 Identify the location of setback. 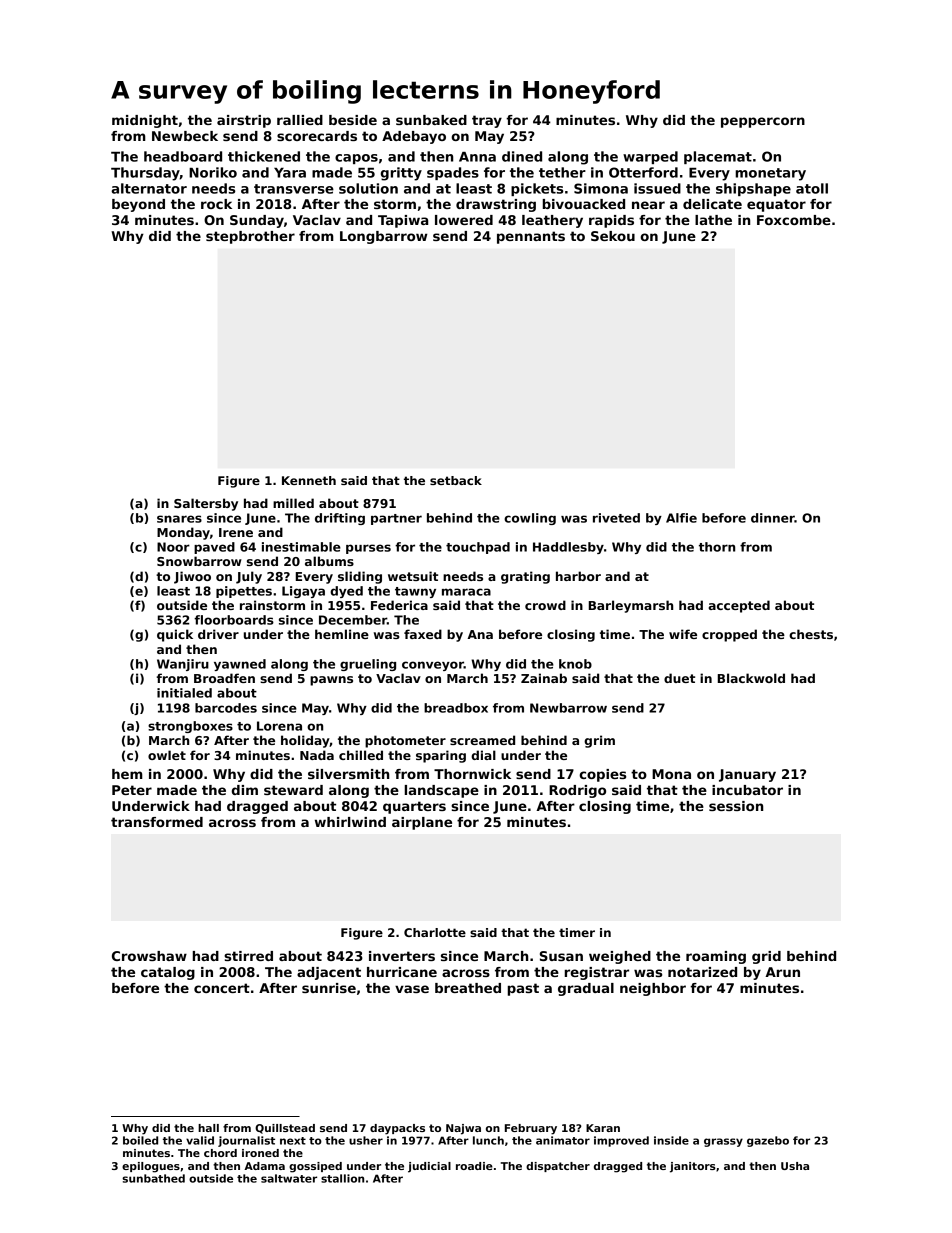
(456, 480).
